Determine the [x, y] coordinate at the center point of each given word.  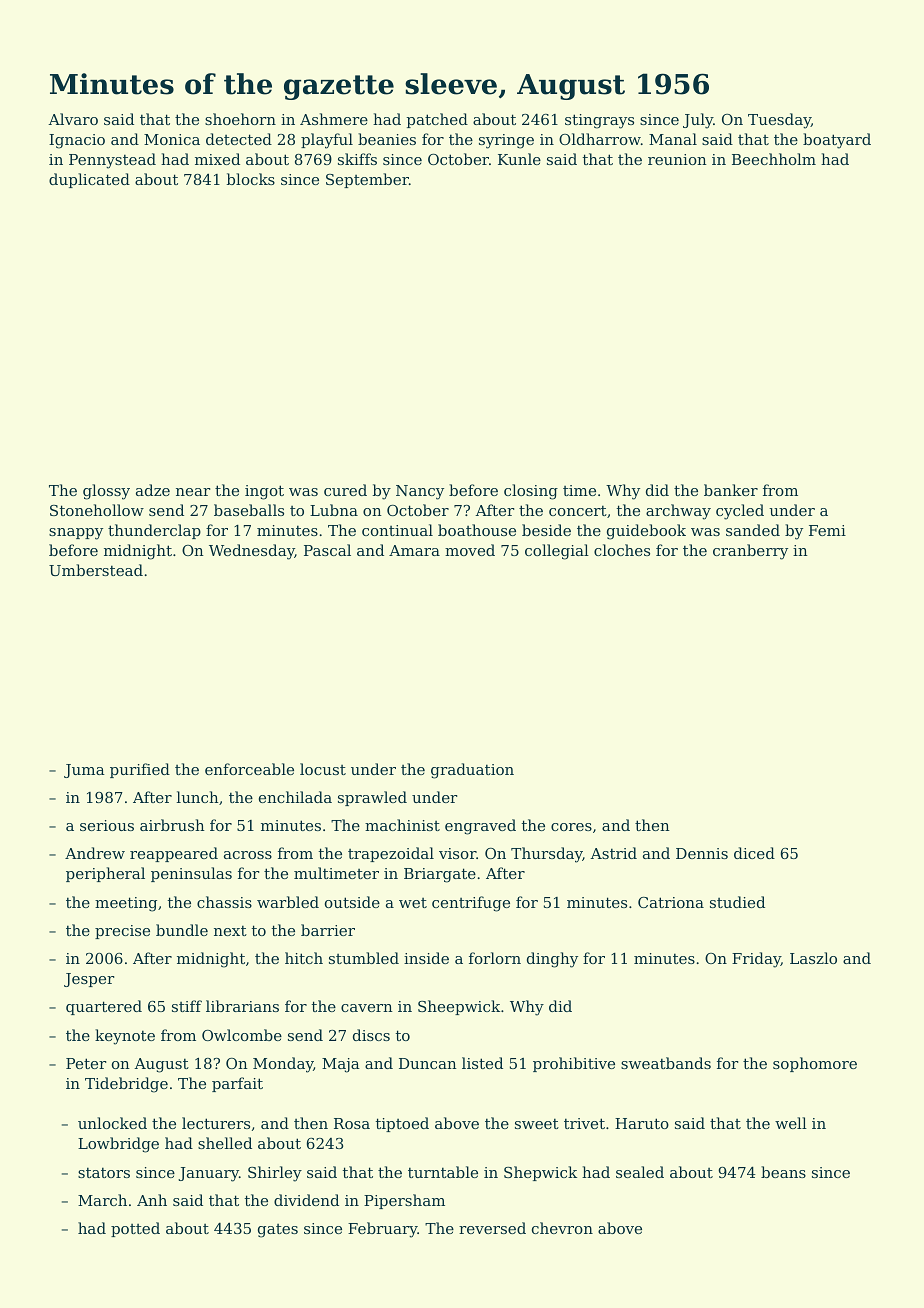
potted [135, 1229]
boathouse [477, 530]
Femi [827, 530]
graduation [472, 771]
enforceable [249, 769]
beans [783, 1172]
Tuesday [779, 121]
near [193, 492]
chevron [562, 1228]
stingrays [599, 121]
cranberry [750, 552]
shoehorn [240, 119]
